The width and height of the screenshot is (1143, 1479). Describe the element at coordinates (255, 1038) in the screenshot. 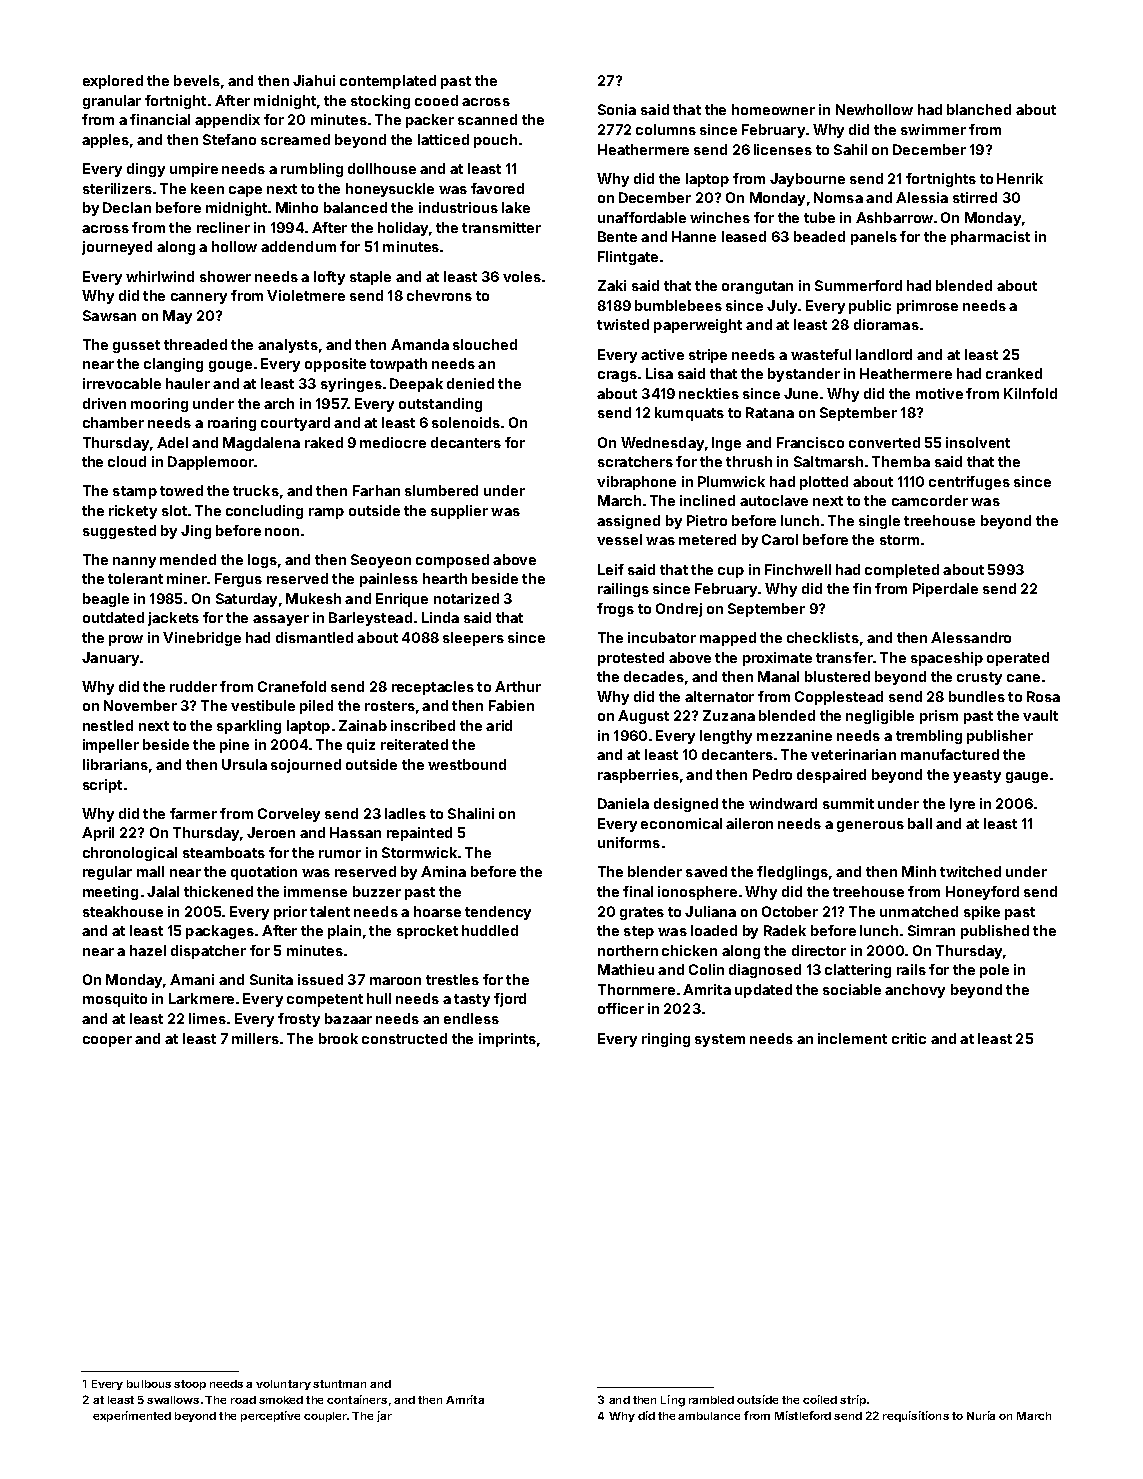

I see `millers` at that location.
